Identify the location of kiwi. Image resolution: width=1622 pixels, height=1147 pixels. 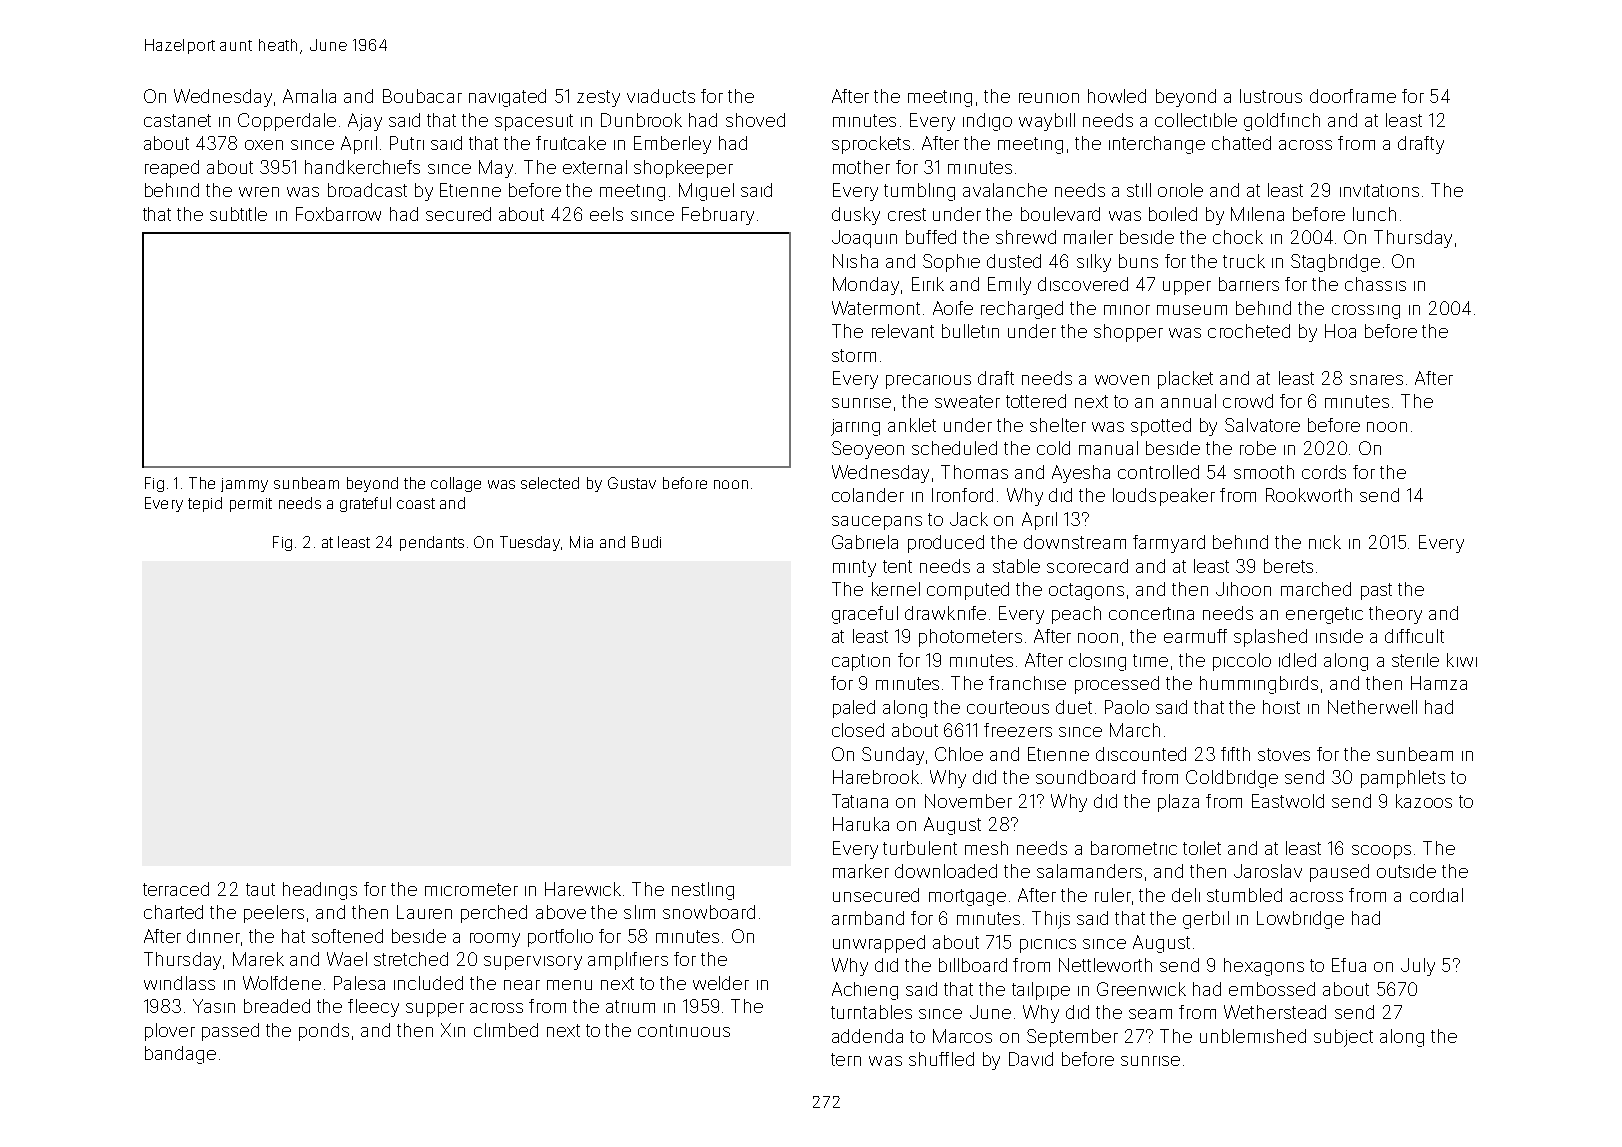
(1462, 660).
